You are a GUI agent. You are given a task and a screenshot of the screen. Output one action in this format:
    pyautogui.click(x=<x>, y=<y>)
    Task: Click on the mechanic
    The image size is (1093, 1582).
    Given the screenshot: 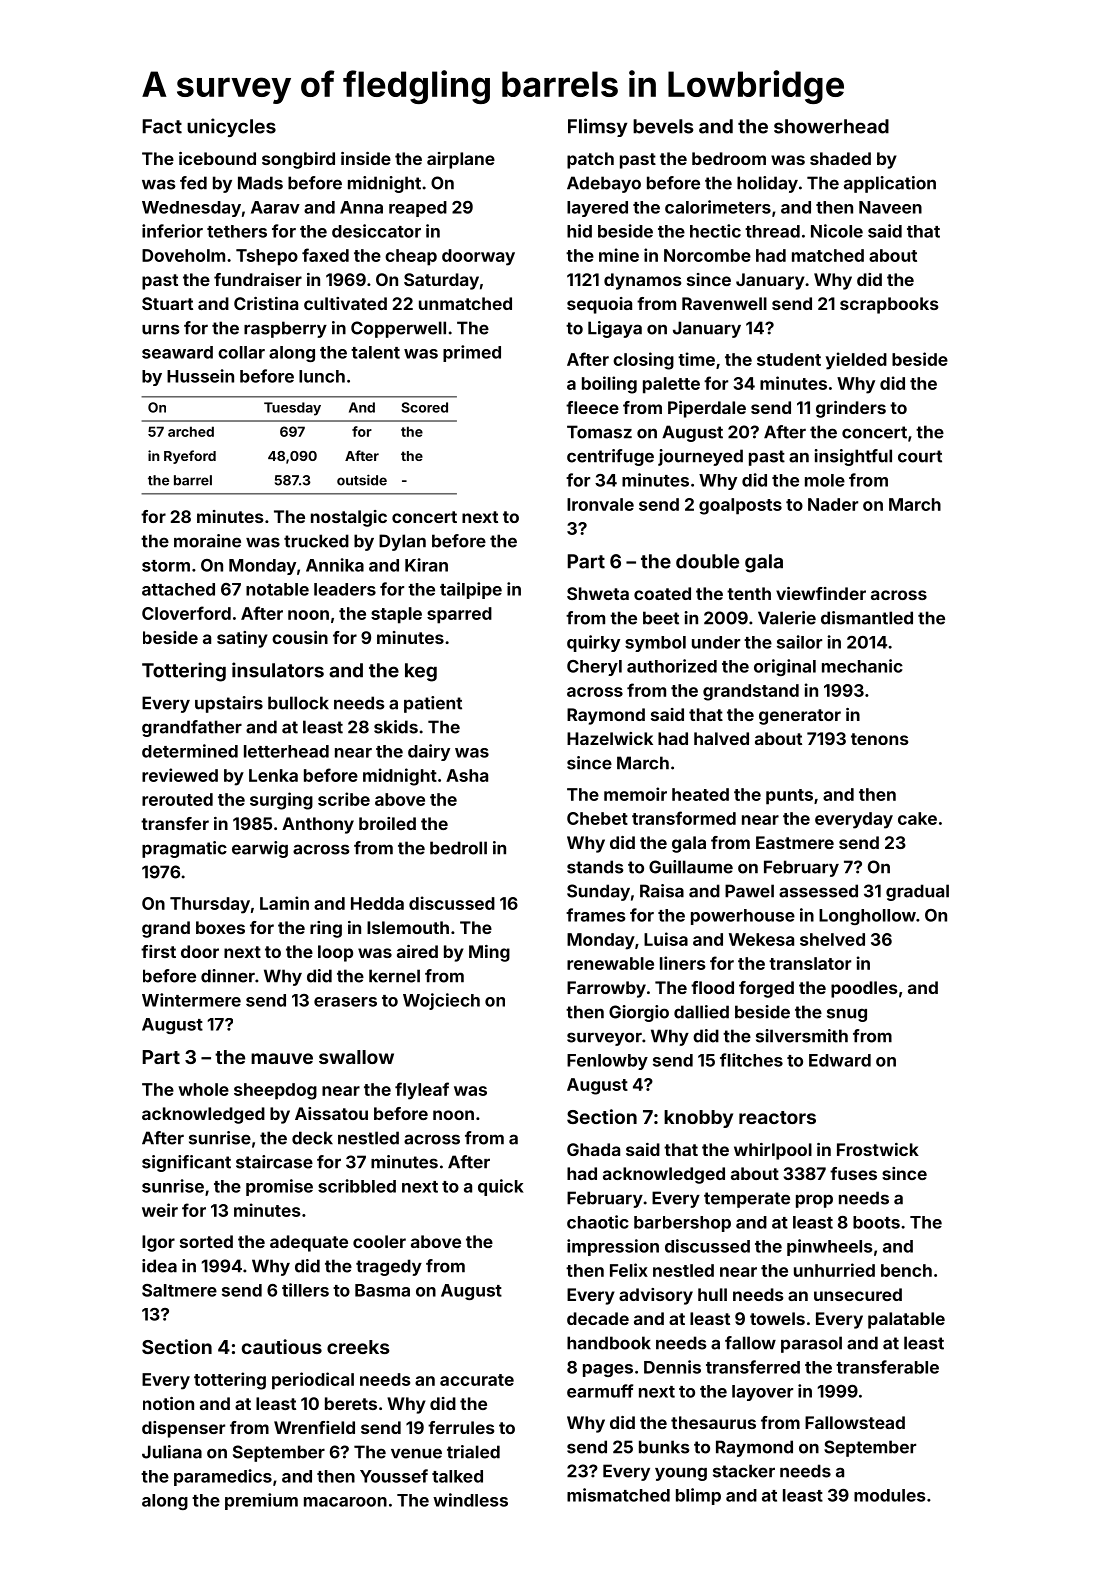 What is the action you would take?
    pyautogui.click(x=862, y=666)
